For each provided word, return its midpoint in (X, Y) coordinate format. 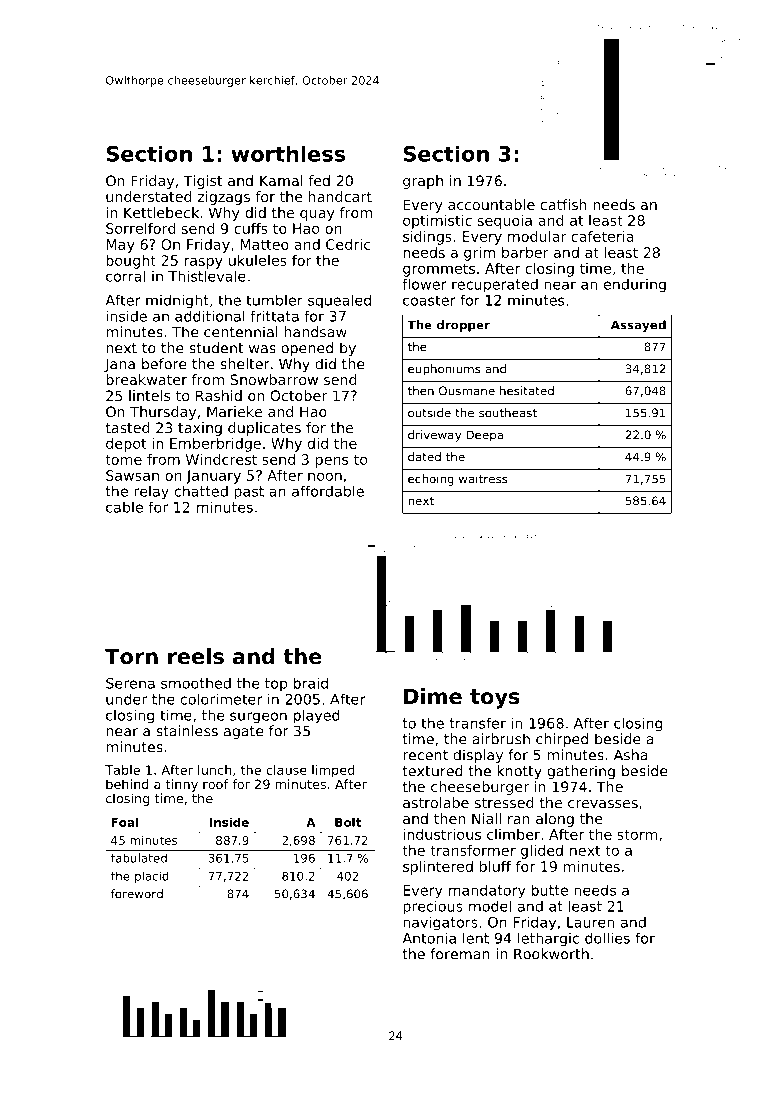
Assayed (638, 326)
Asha (631, 755)
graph (423, 182)
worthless (288, 154)
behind (127, 784)
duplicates (264, 429)
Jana (119, 365)
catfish (563, 204)
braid (311, 683)
